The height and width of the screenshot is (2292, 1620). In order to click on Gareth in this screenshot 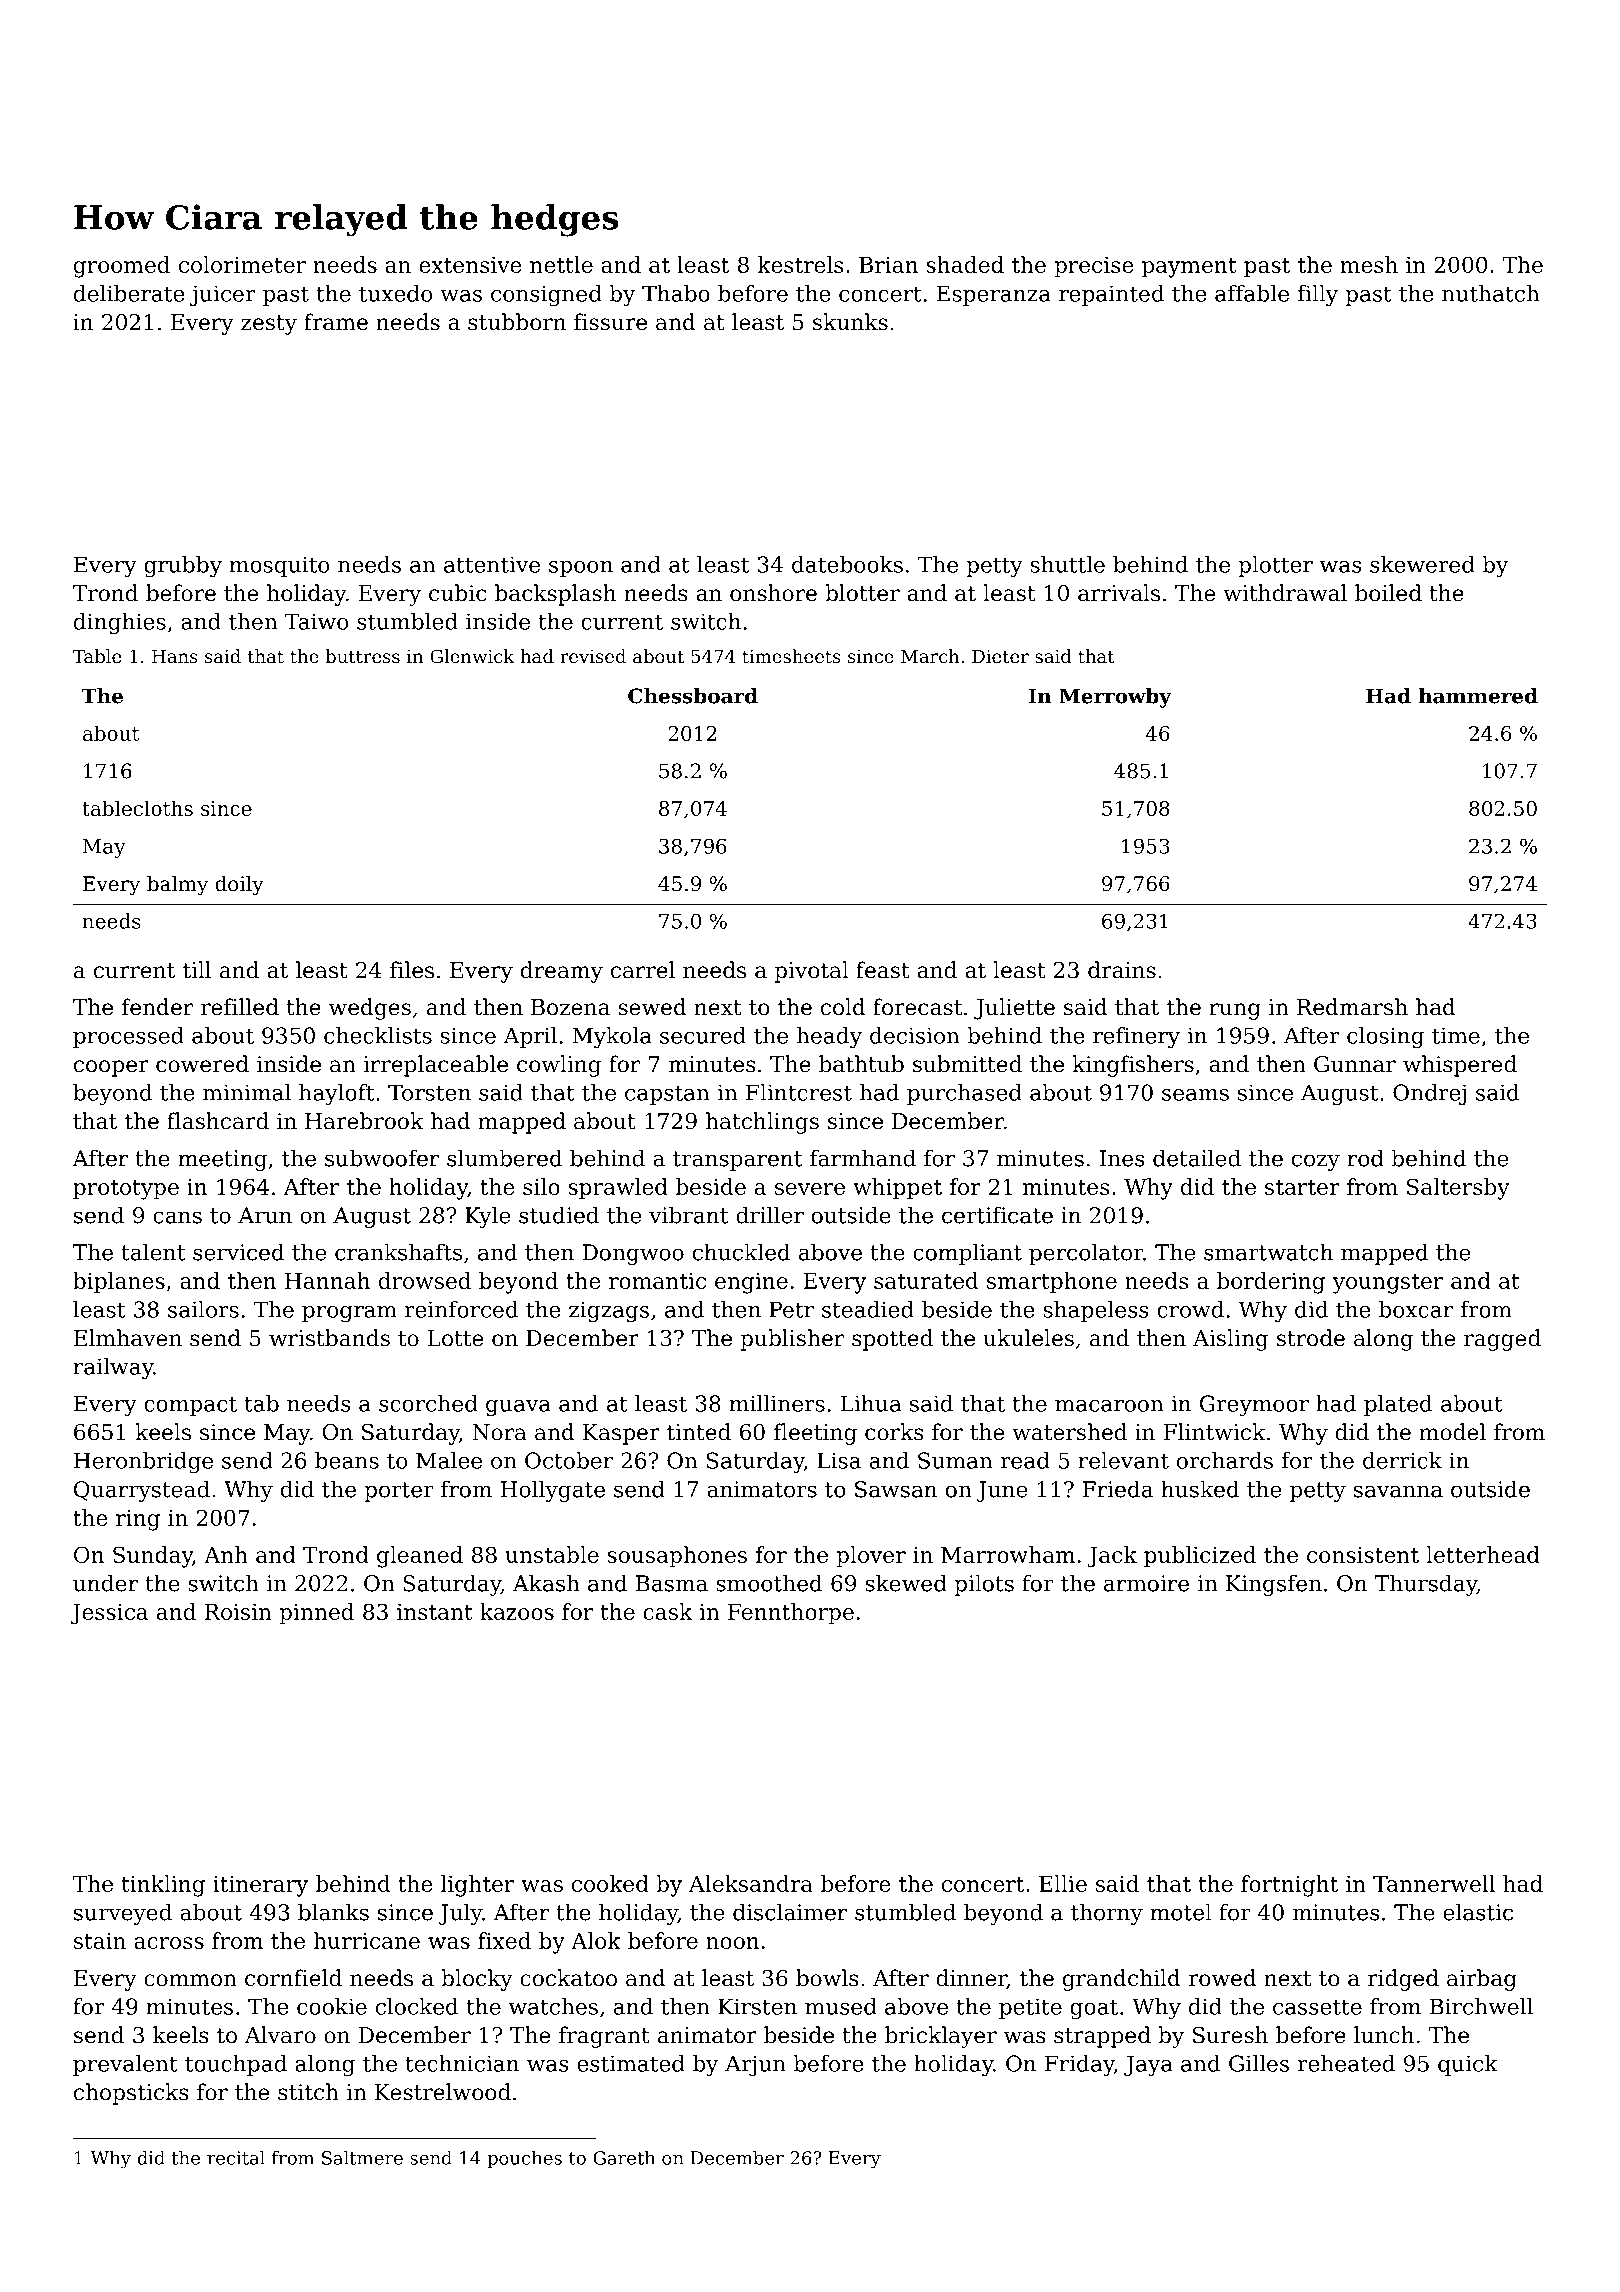, I will do `click(624, 2158)`.
